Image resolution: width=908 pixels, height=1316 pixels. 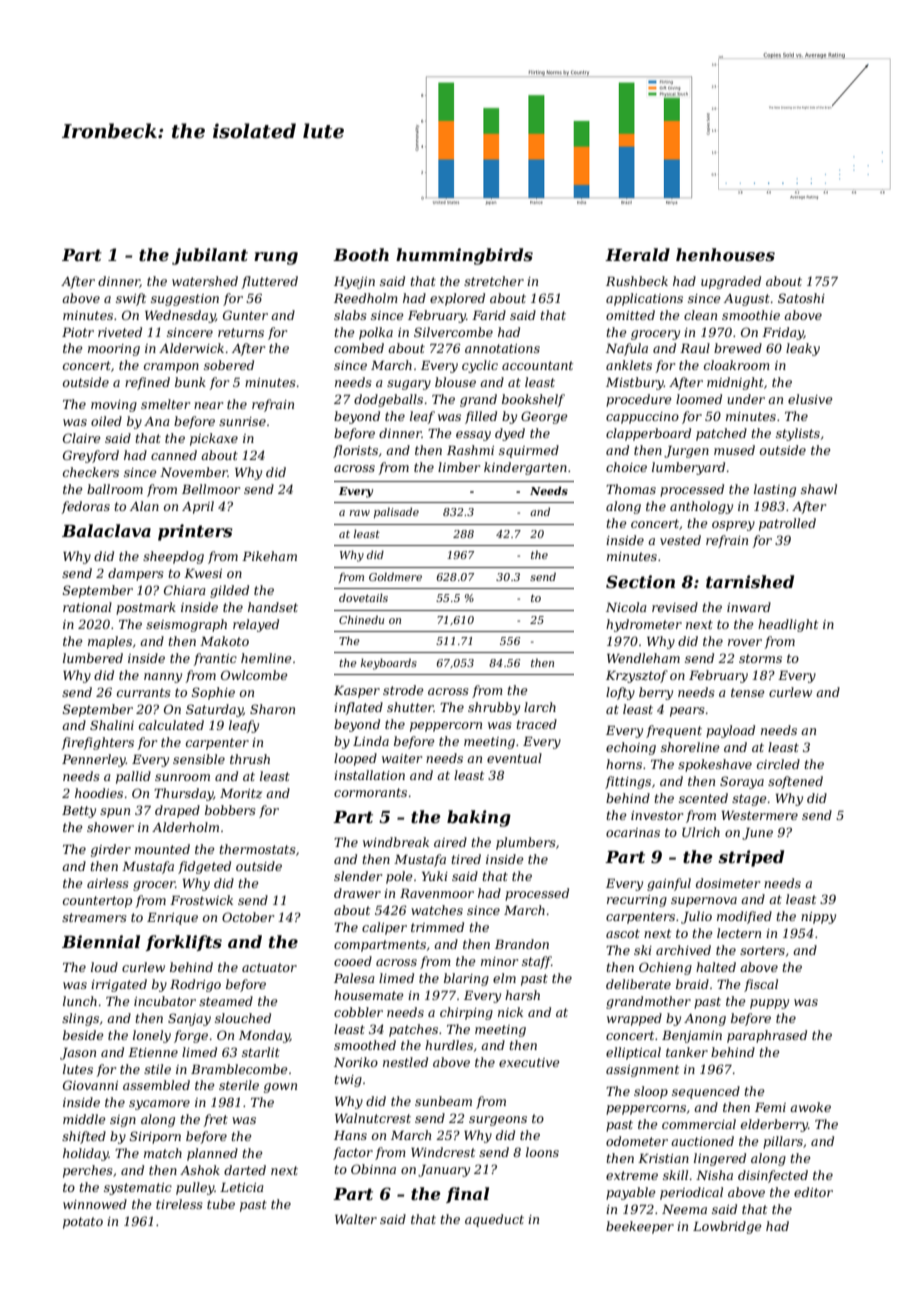 What do you see at coordinates (212, 1154) in the screenshot?
I see `planned` at bounding box center [212, 1154].
